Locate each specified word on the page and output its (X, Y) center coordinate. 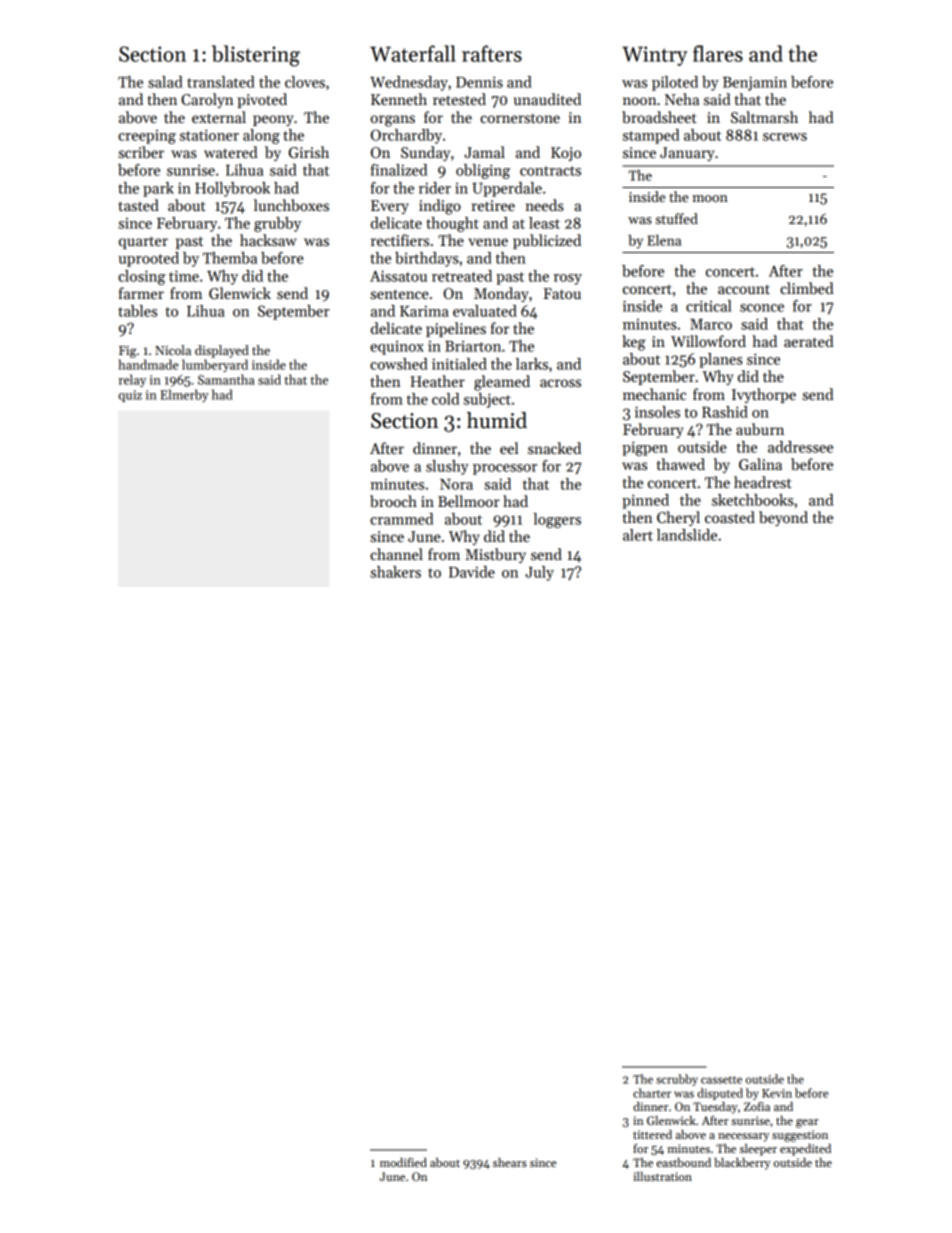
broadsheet (659, 117)
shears (510, 1162)
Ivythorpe (764, 395)
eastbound (683, 1162)
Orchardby (406, 136)
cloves (305, 82)
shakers (395, 572)
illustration (662, 1176)
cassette (721, 1080)
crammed (401, 519)
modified (403, 1162)
